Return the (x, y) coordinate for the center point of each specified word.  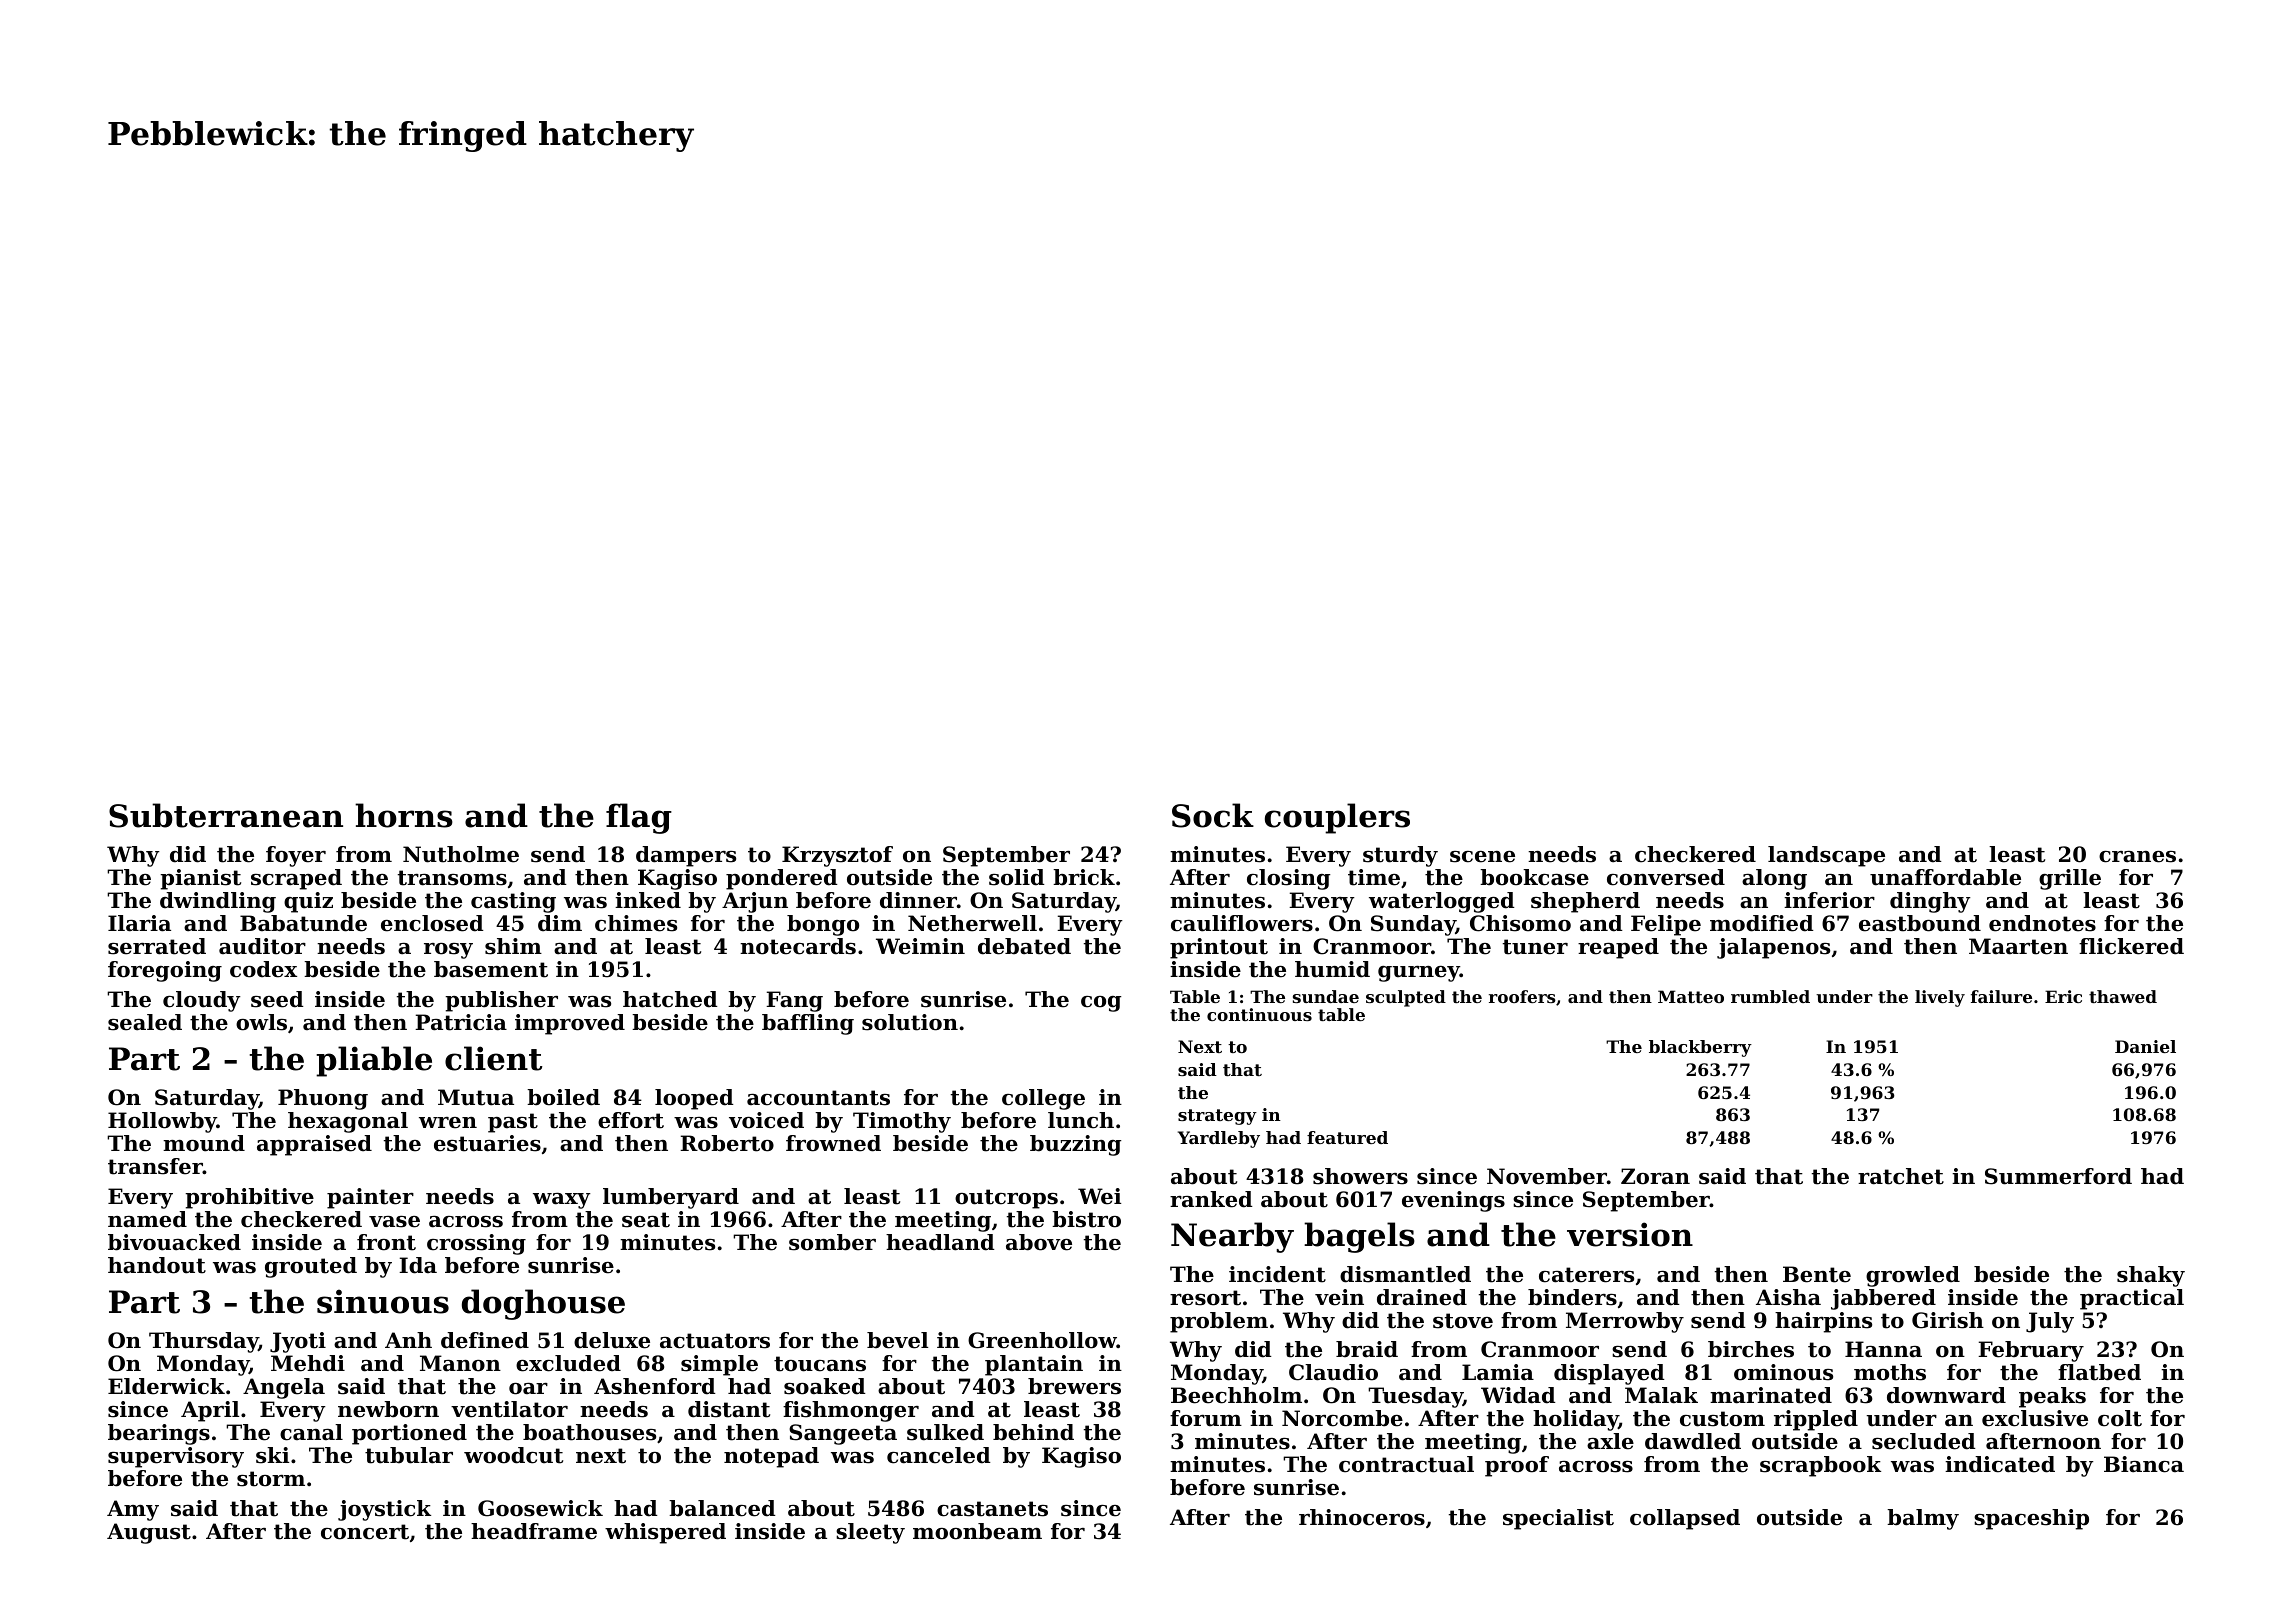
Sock (1213, 815)
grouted (311, 1267)
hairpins (1823, 1322)
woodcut (513, 1455)
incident (1277, 1274)
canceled (939, 1455)
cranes (2137, 857)
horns (404, 815)
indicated (2000, 1464)
